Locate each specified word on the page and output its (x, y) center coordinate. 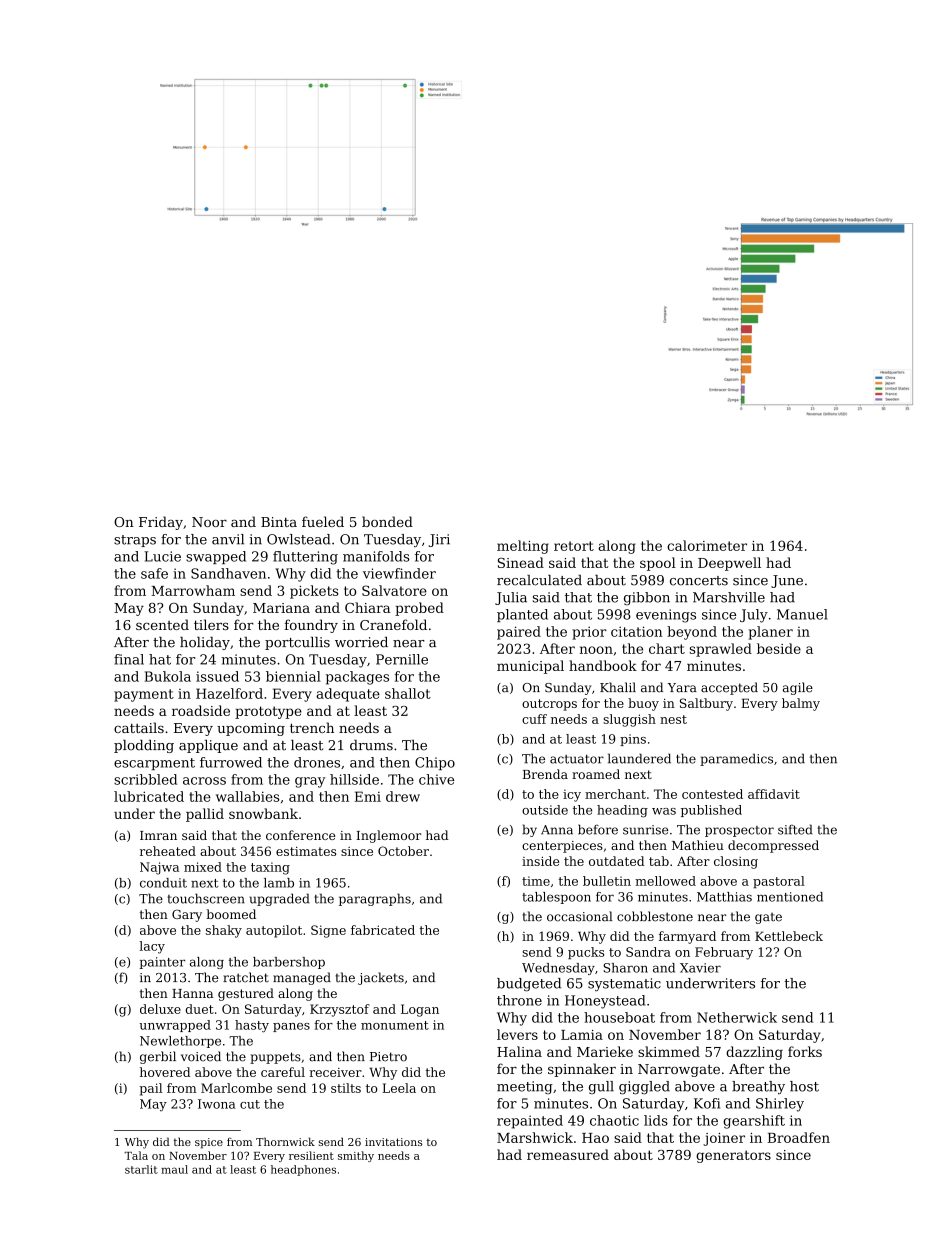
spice (209, 1143)
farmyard (687, 937)
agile (798, 688)
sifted (795, 829)
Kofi (707, 1103)
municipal (530, 667)
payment (144, 695)
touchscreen (206, 898)
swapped (216, 557)
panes (291, 1027)
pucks (586, 953)
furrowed (231, 762)
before (598, 829)
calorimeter (707, 545)
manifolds (376, 556)
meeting (525, 1087)
